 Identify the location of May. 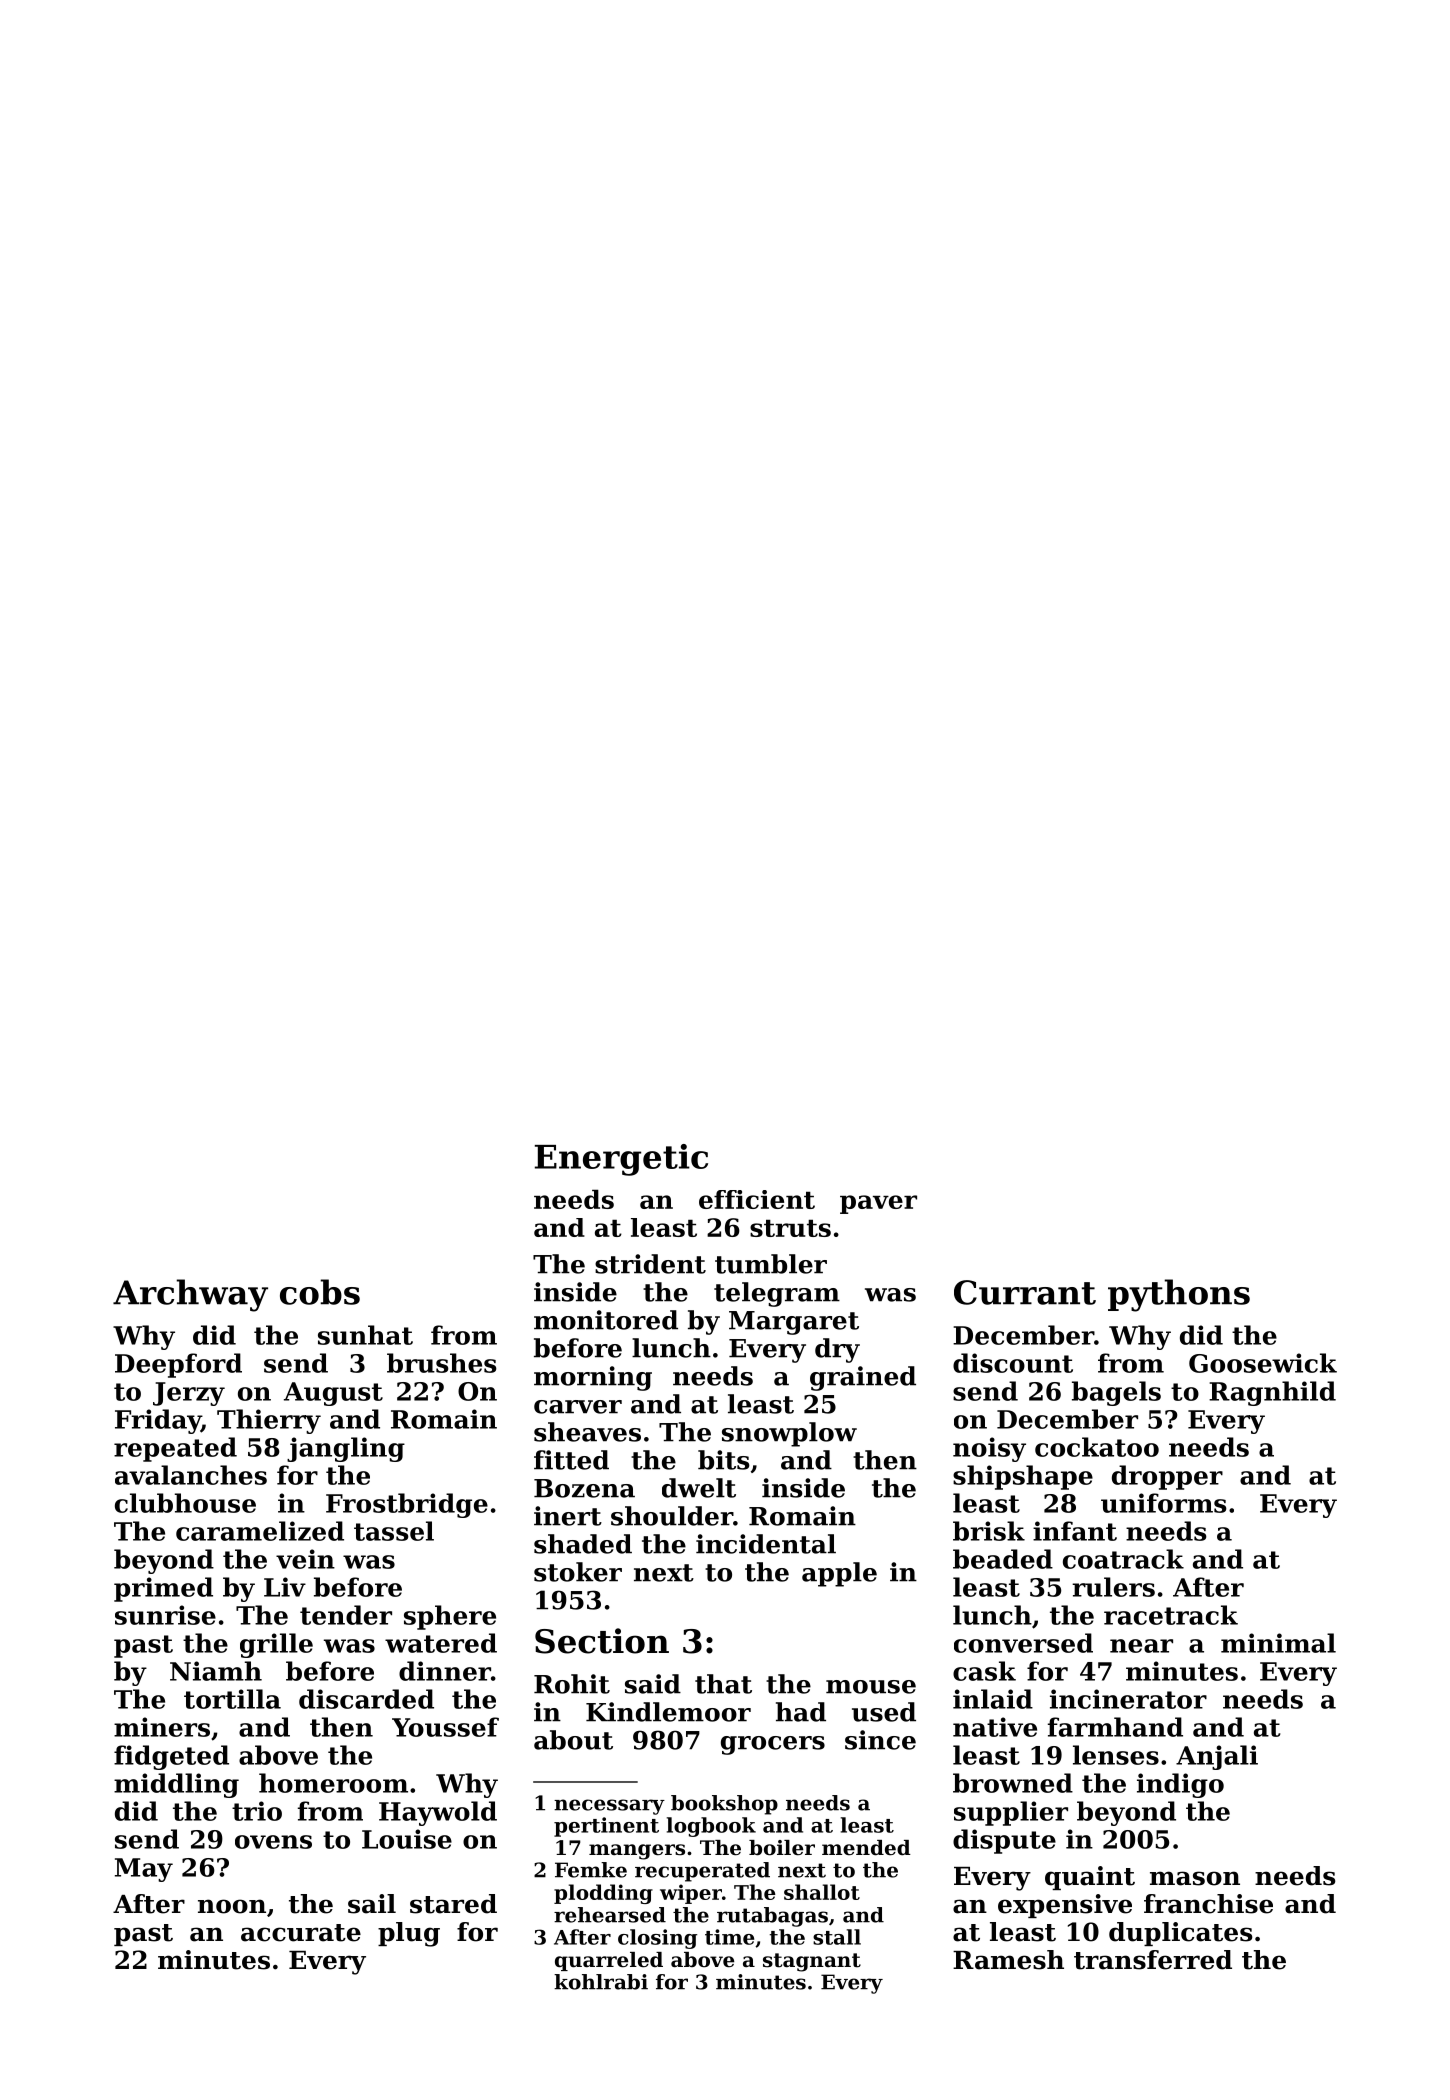
(144, 1870).
